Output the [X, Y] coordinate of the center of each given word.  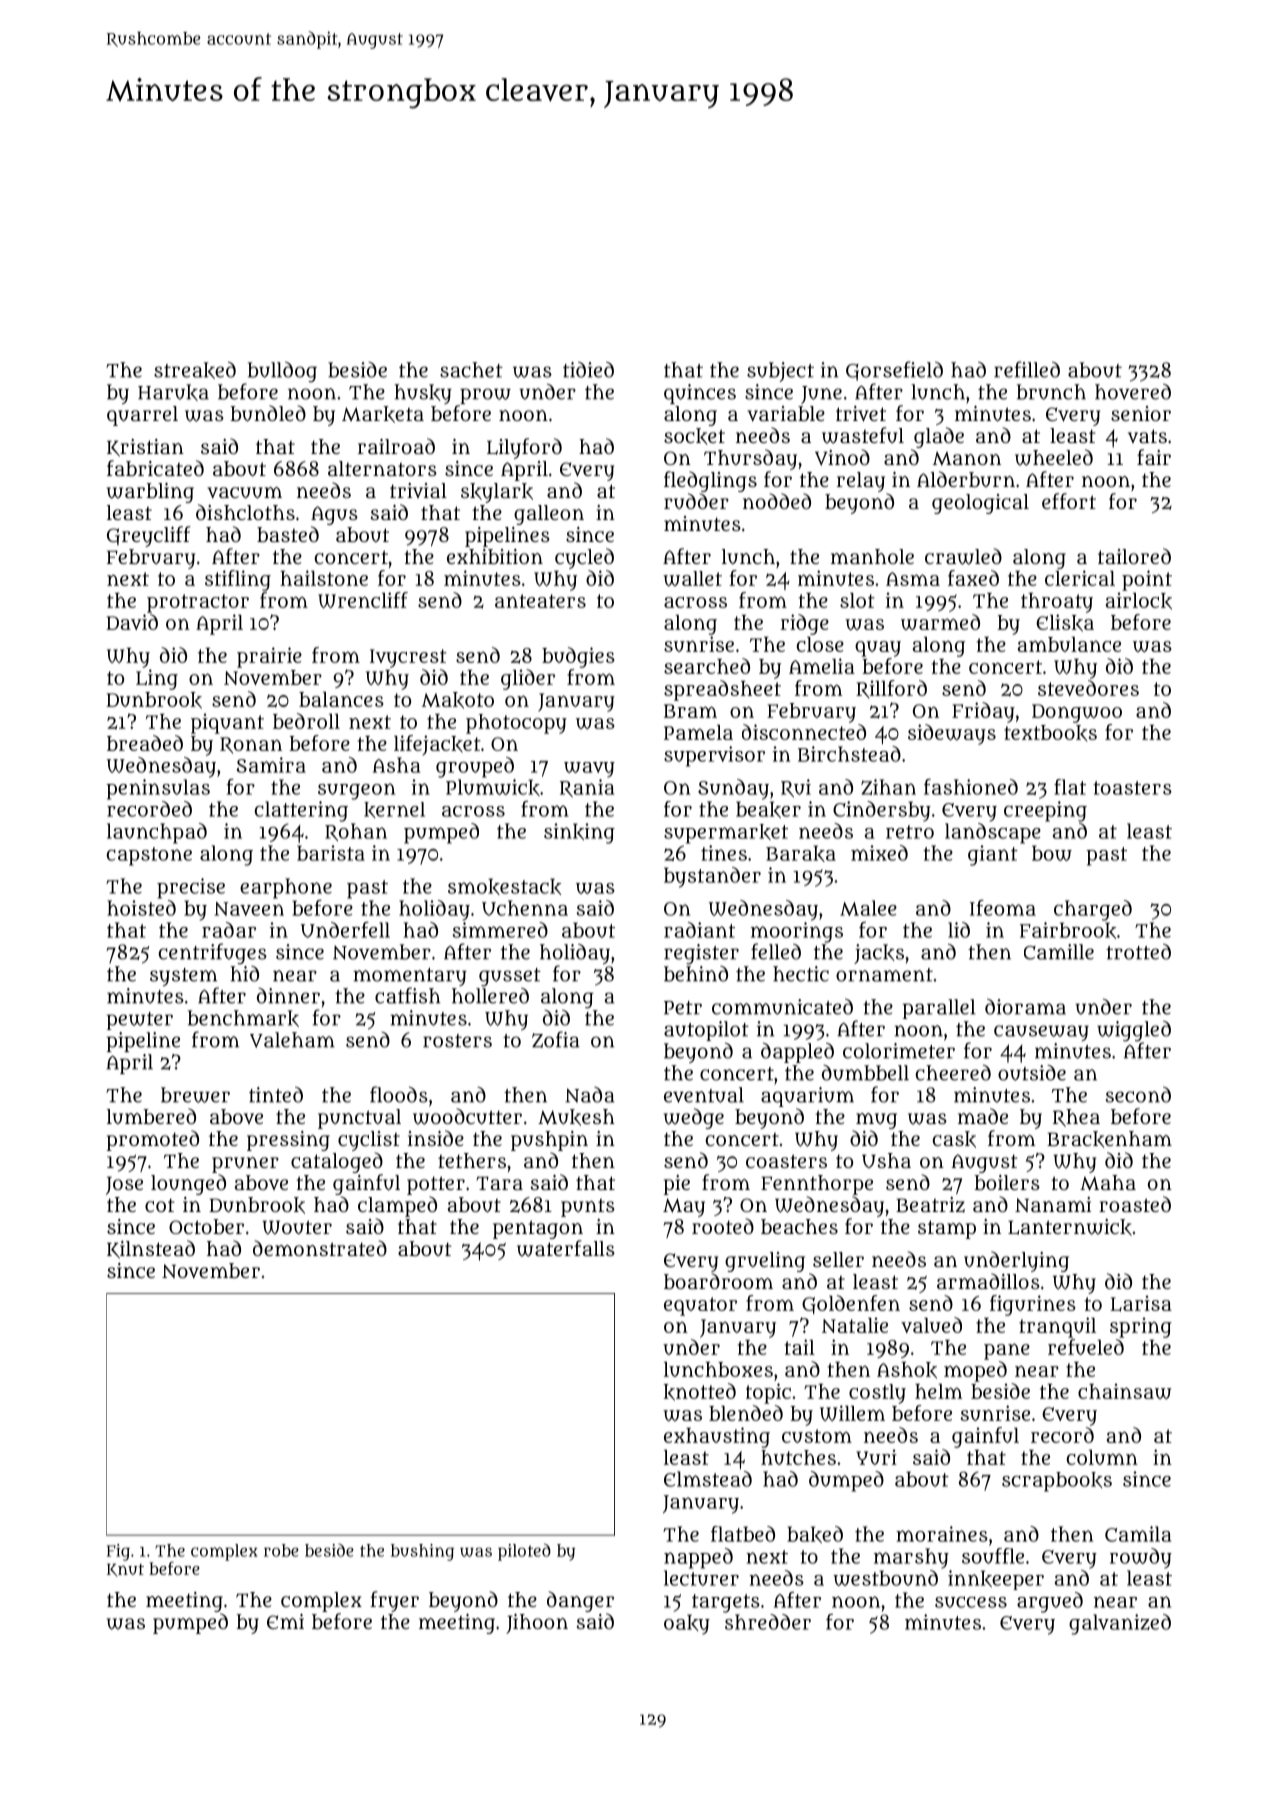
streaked [195, 370]
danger [580, 1601]
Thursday [750, 459]
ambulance [1069, 644]
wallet [692, 578]
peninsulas [158, 789]
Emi [285, 1621]
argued [1050, 1602]
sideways [952, 734]
